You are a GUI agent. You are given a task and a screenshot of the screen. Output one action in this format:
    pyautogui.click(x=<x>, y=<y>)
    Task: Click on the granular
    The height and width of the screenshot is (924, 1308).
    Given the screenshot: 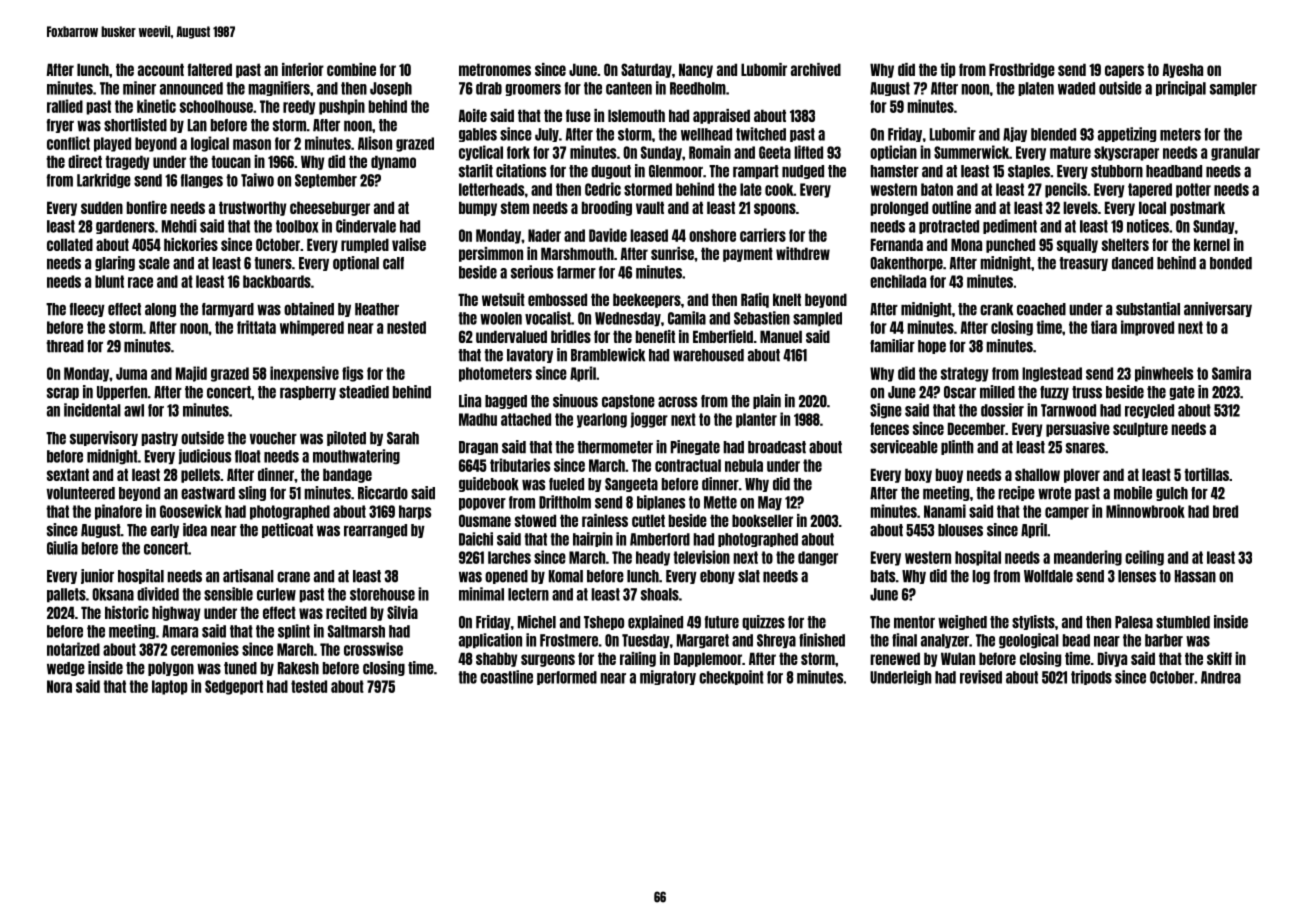 What is the action you would take?
    pyautogui.click(x=1235, y=153)
